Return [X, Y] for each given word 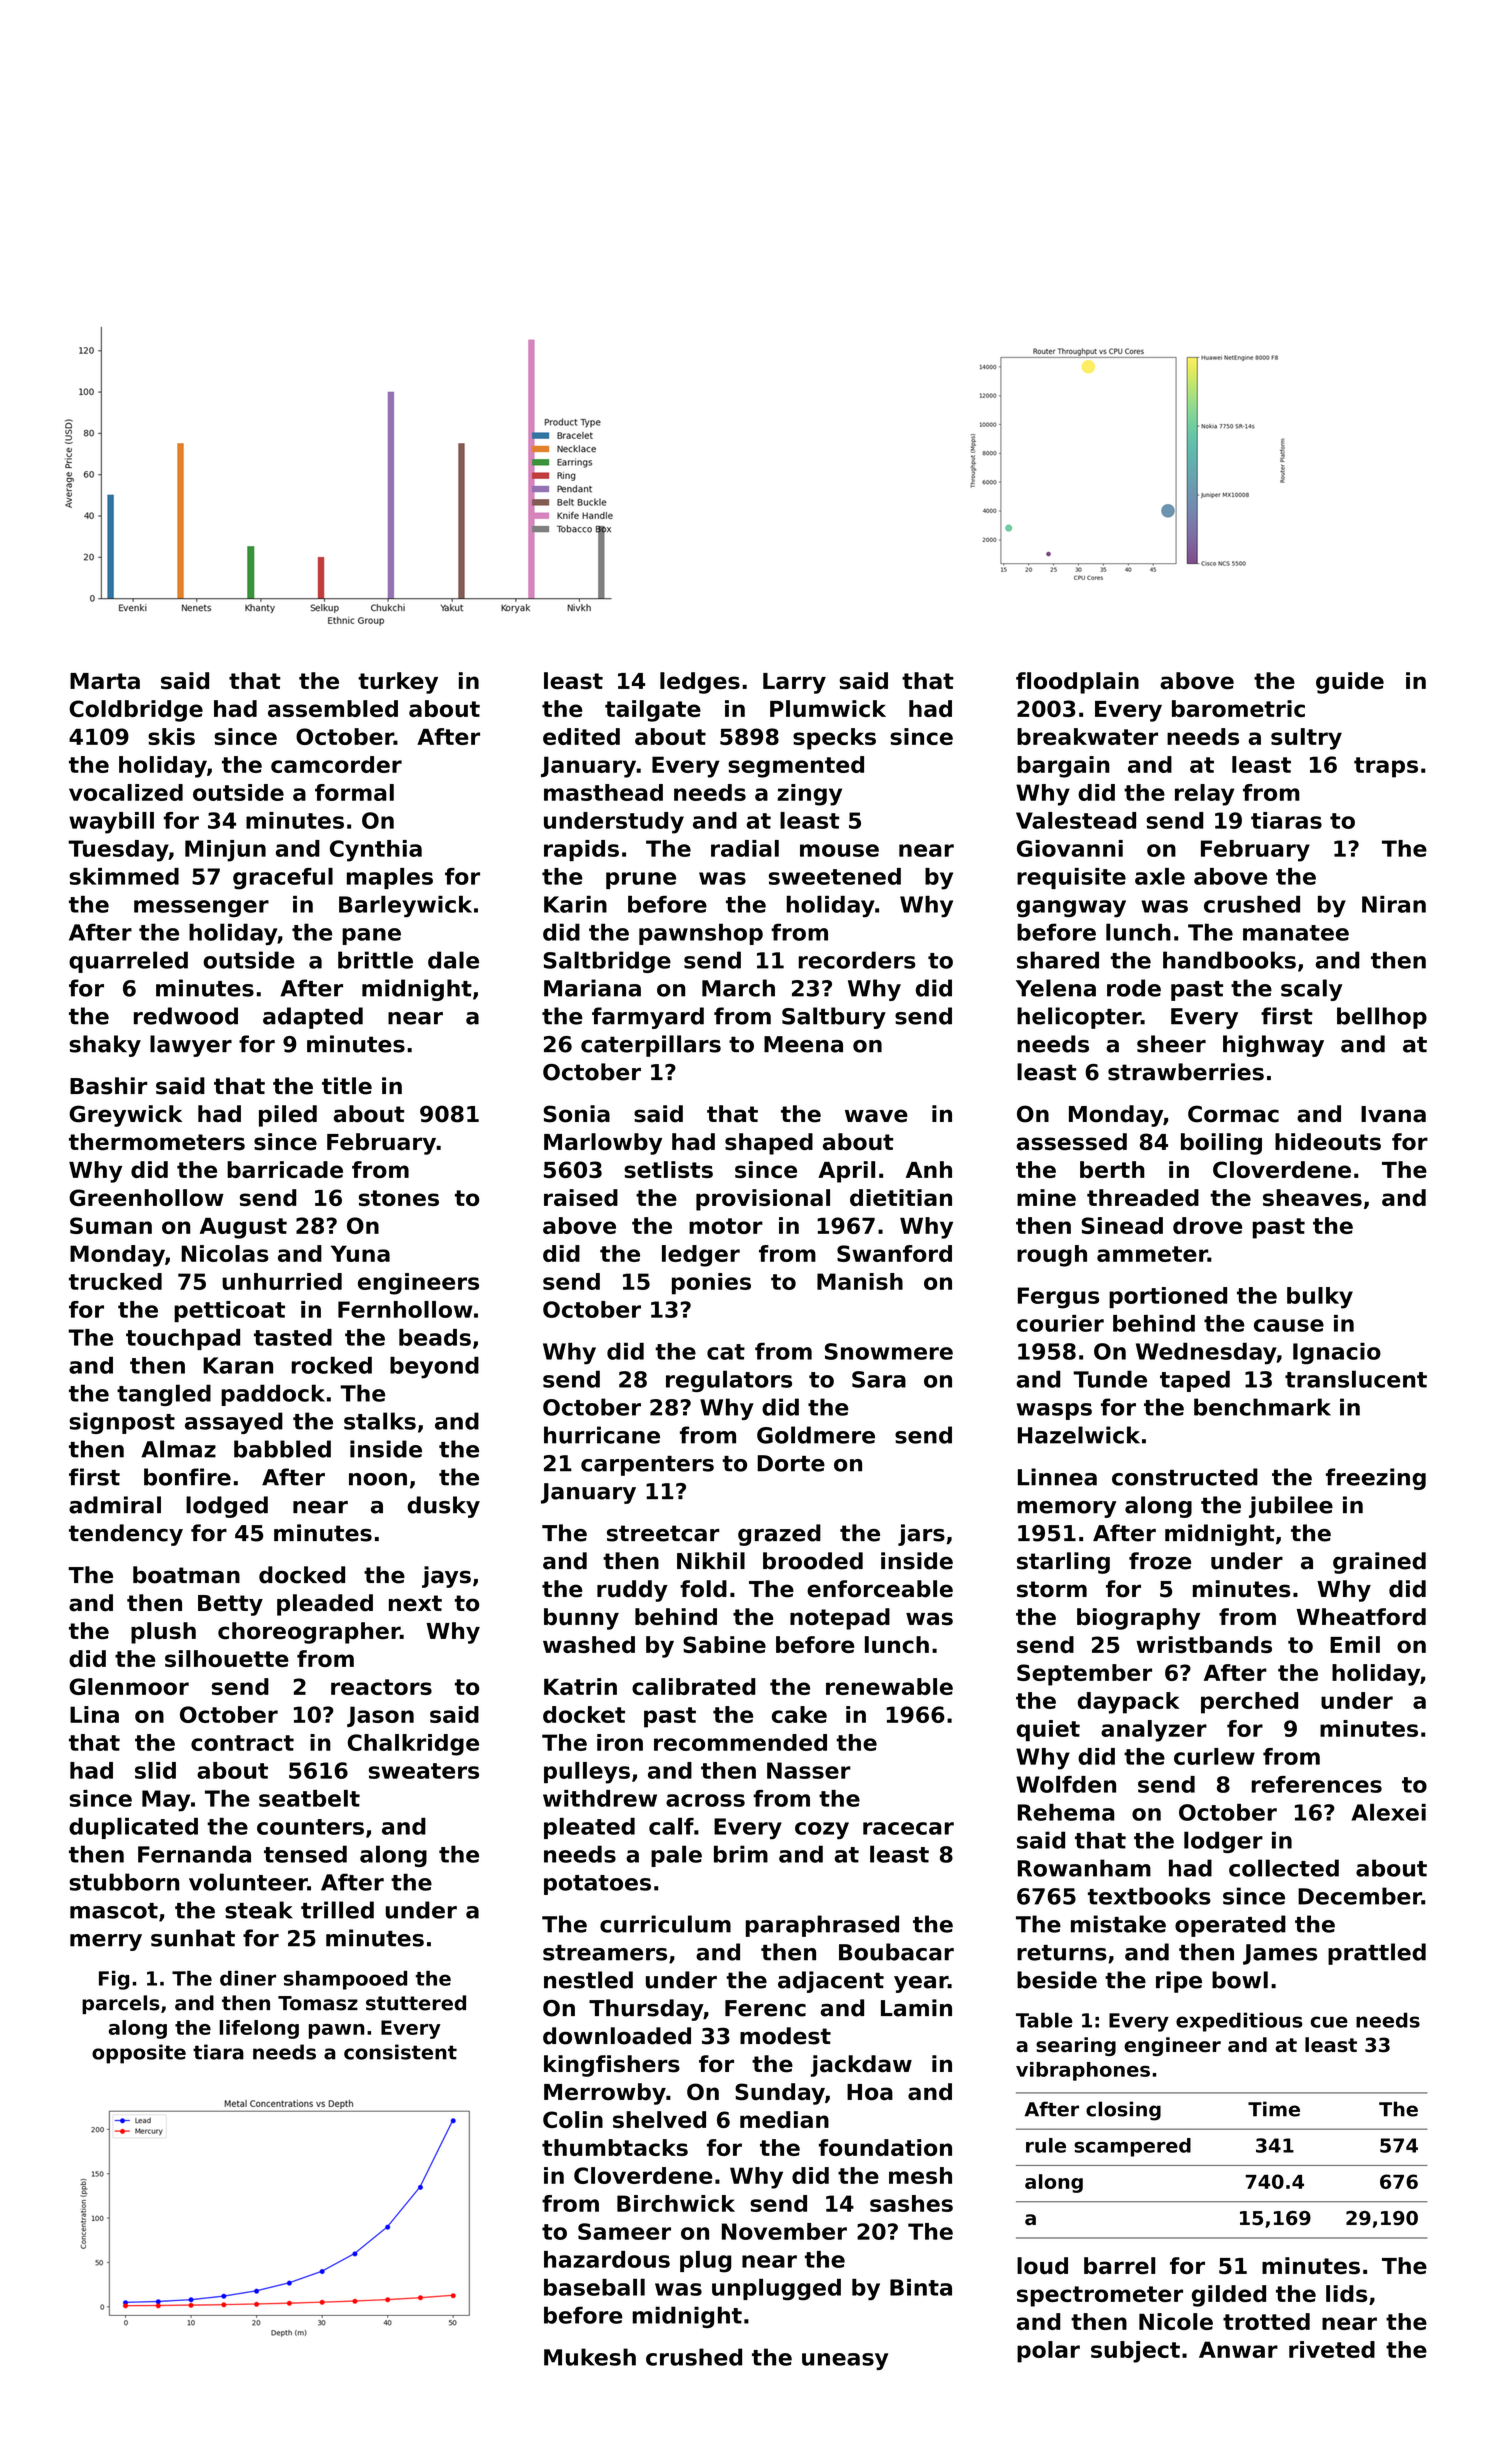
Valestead [1076, 820]
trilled [337, 1910]
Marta [105, 681]
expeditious [1239, 2022]
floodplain [1077, 683]
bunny [581, 1619]
